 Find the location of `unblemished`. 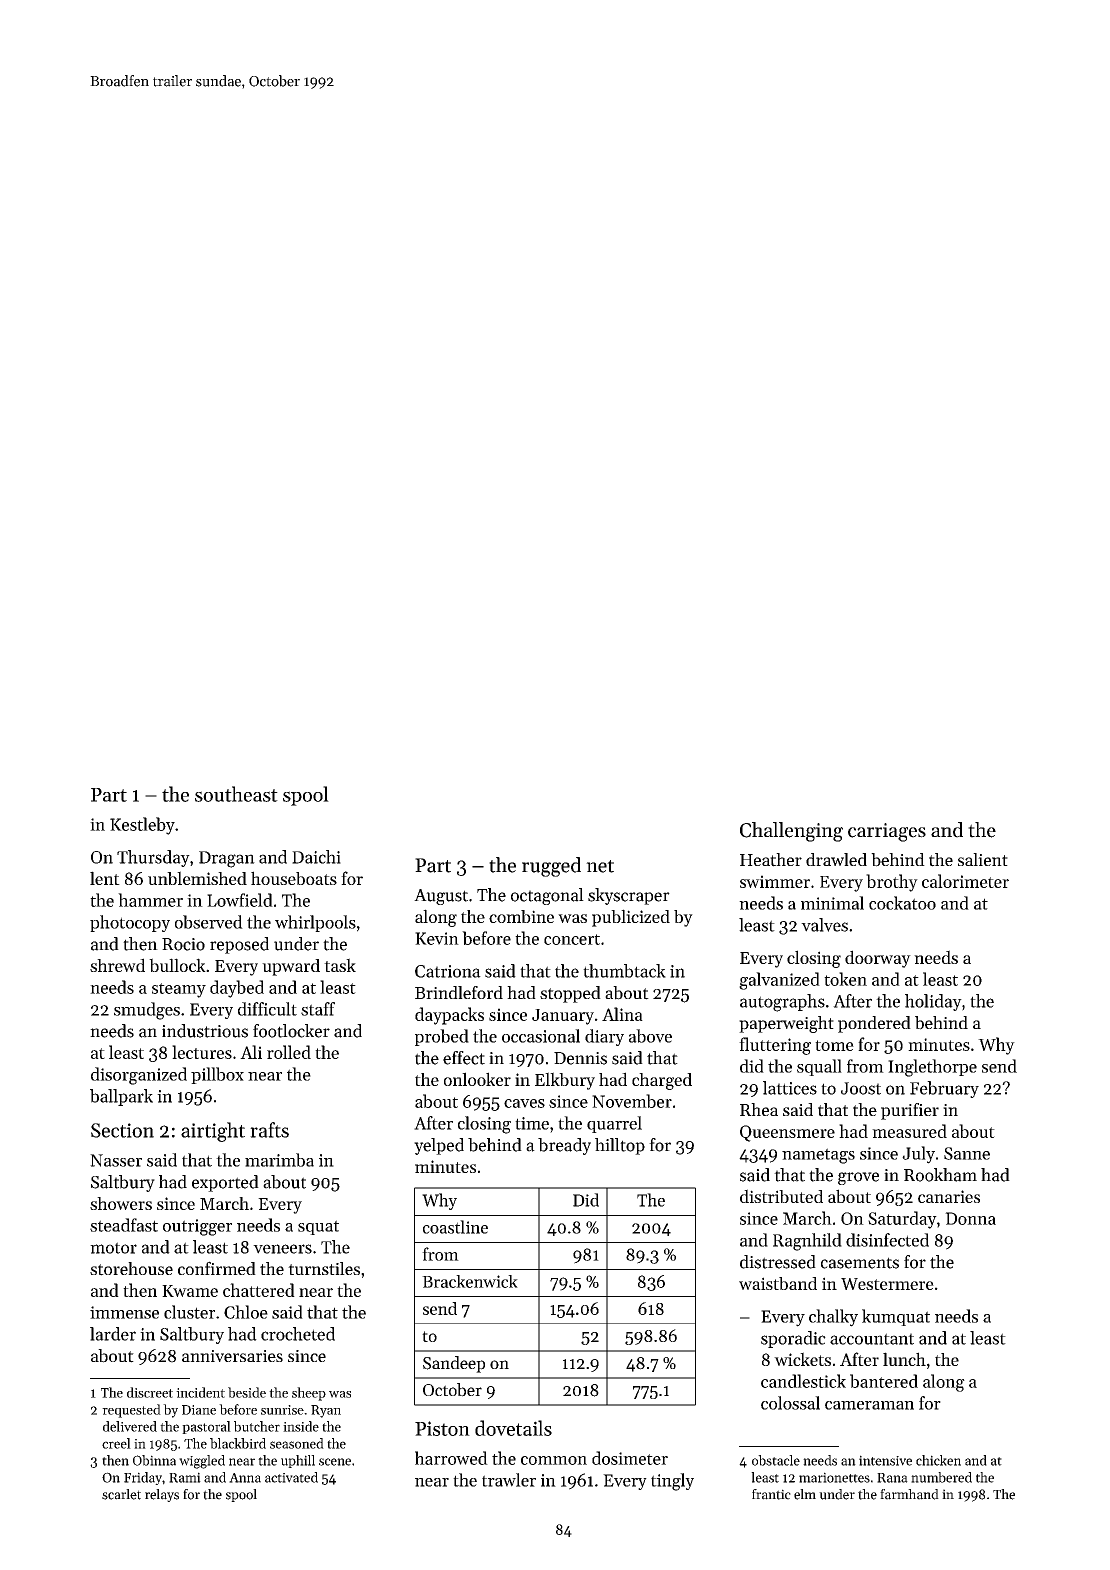

unblemished is located at coordinates (197, 878).
